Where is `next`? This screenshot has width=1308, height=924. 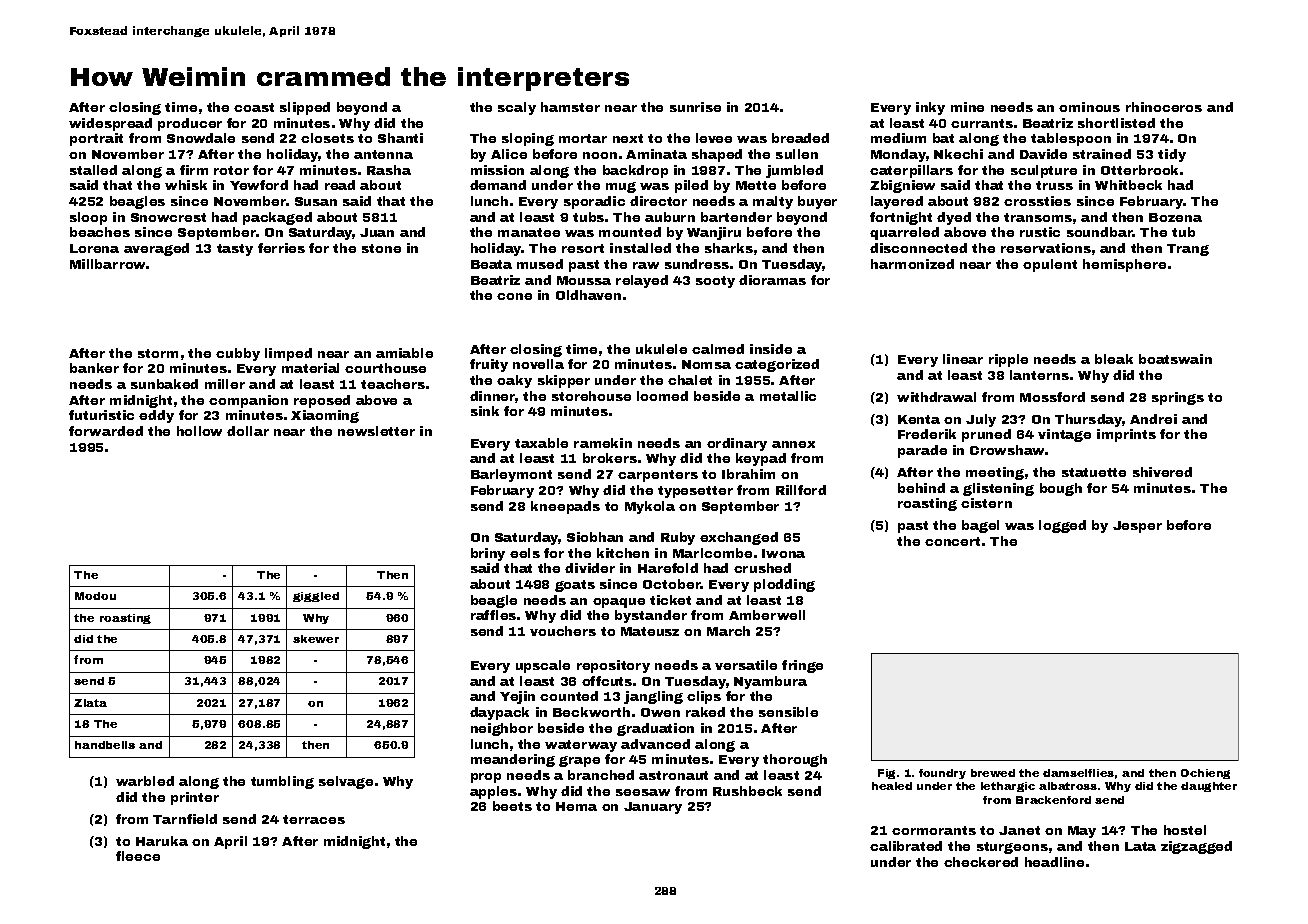
next is located at coordinates (628, 138).
